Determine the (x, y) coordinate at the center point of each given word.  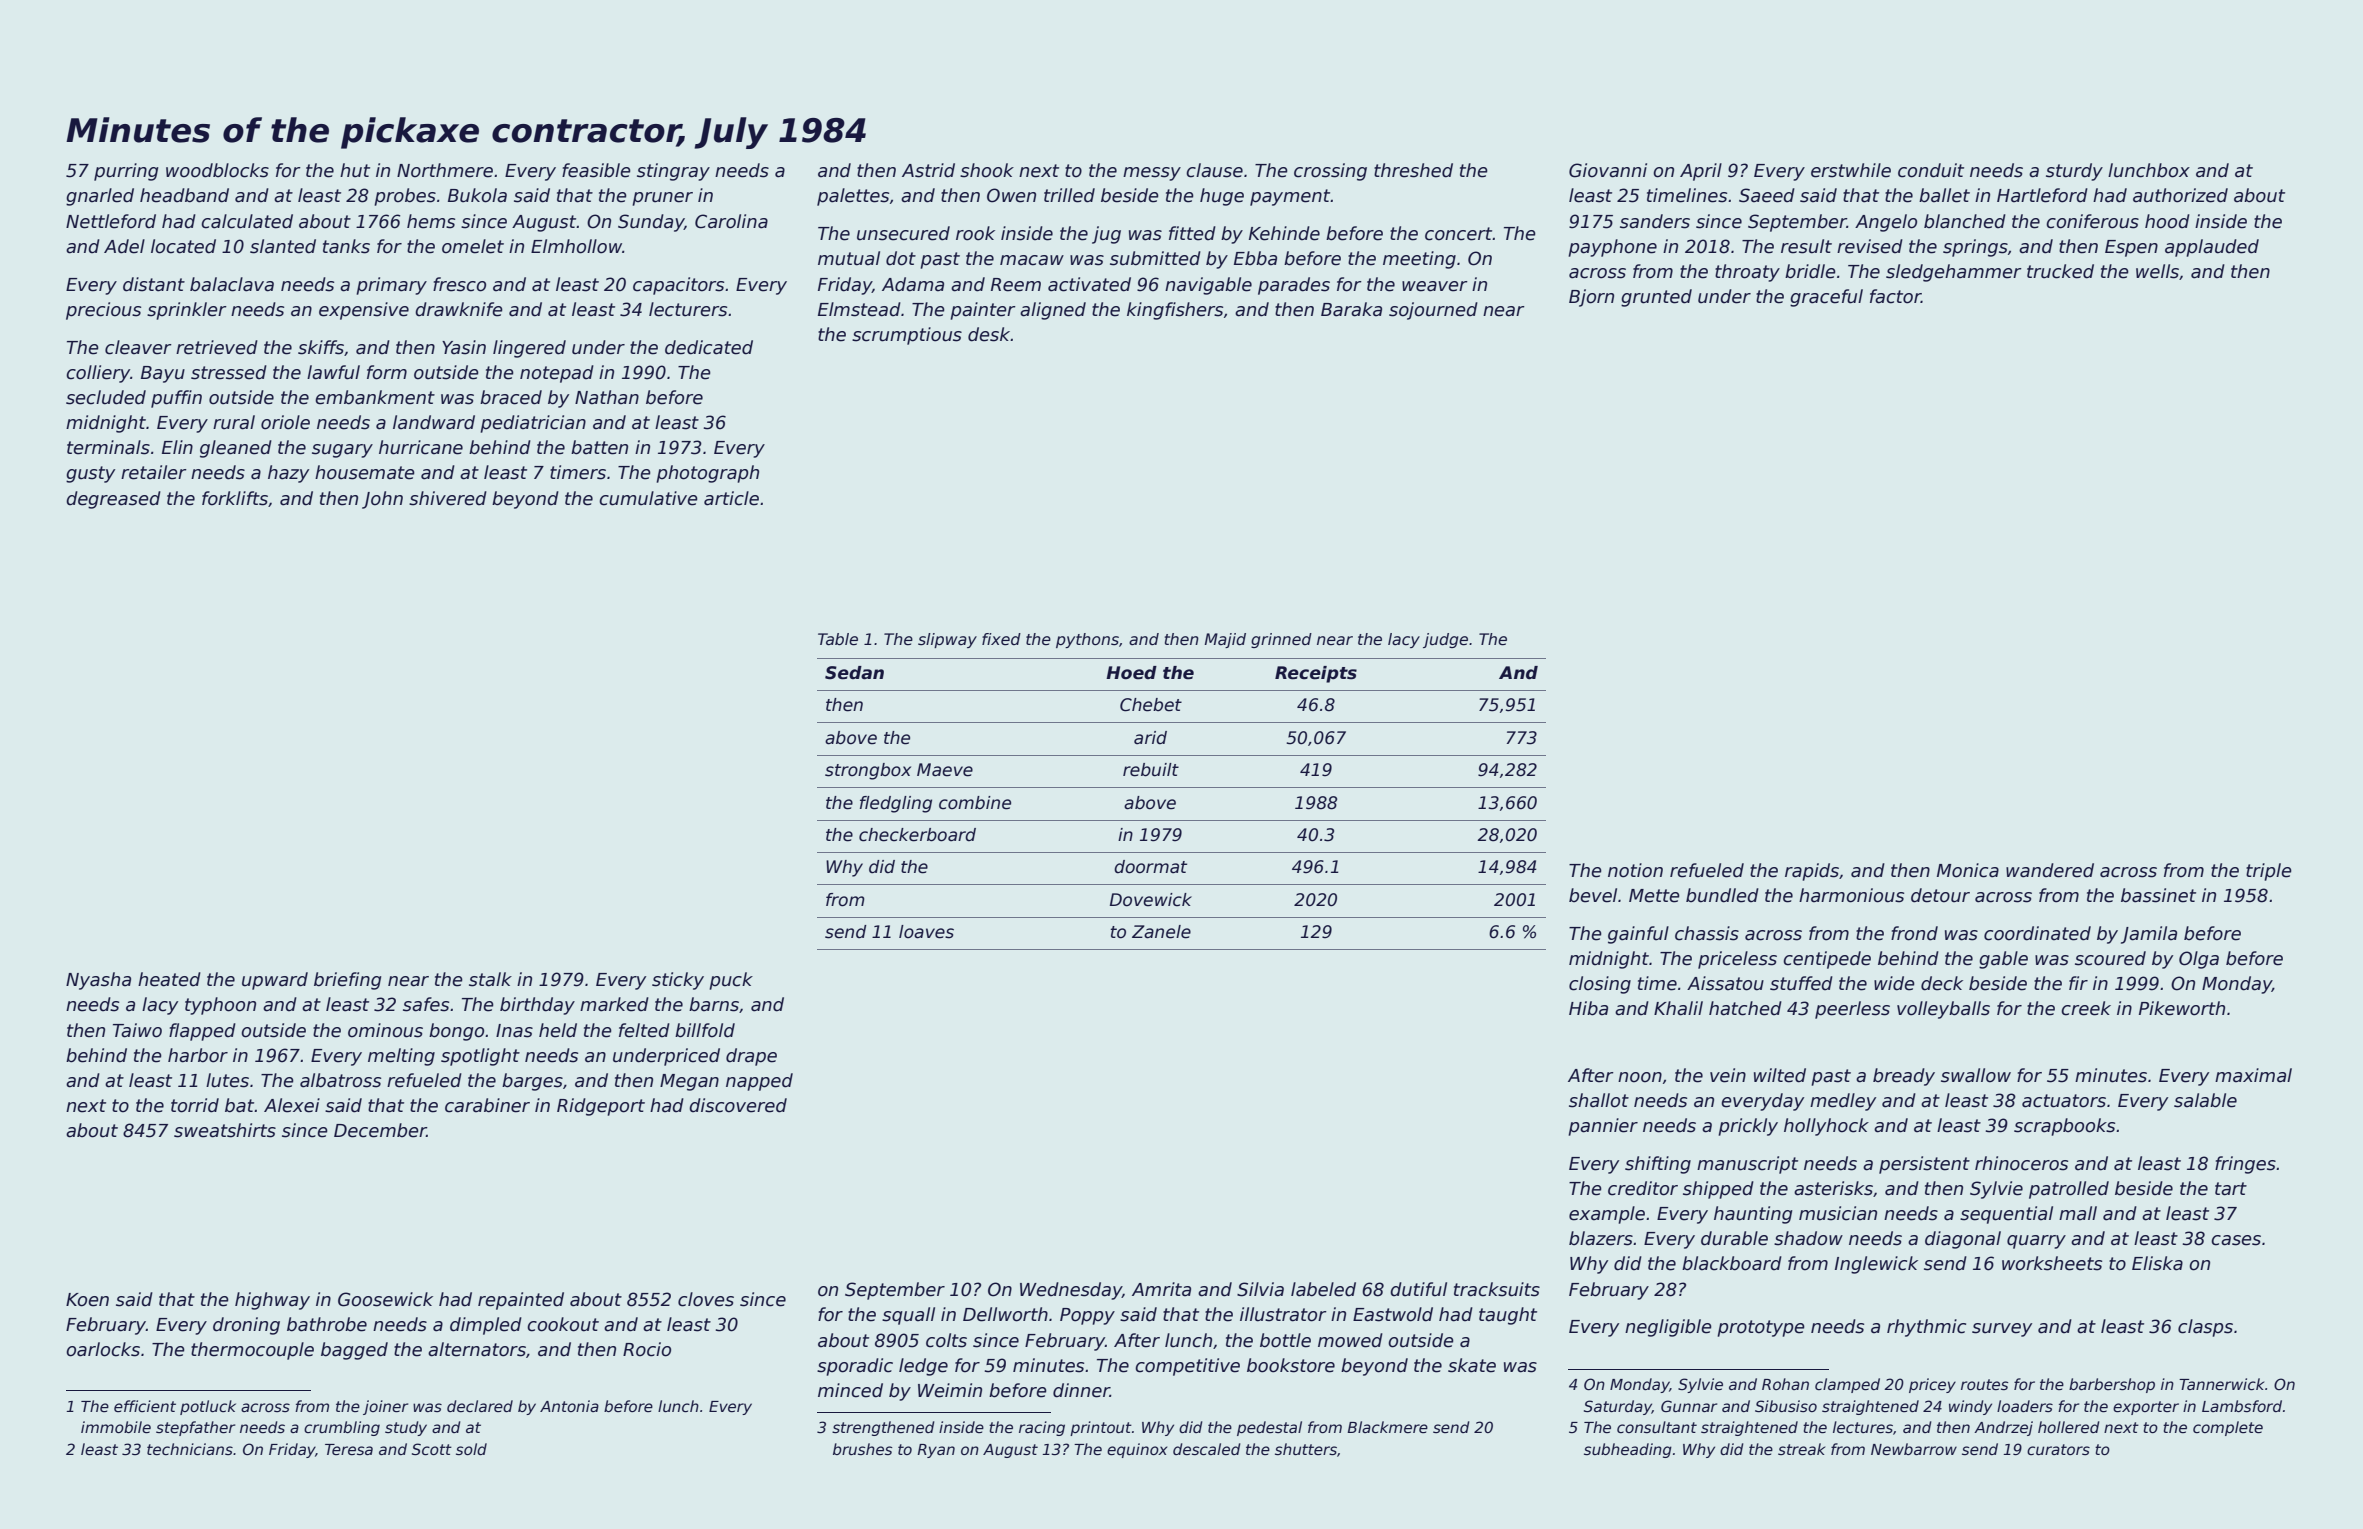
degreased (113, 500)
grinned (1281, 640)
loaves (926, 932)
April (1701, 172)
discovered (738, 1105)
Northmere (445, 170)
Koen (87, 1300)
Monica (1968, 870)
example (1607, 1215)
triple (2269, 872)
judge (1445, 640)
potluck (208, 1407)
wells (2157, 271)
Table (838, 639)
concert (1458, 234)
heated (169, 979)
